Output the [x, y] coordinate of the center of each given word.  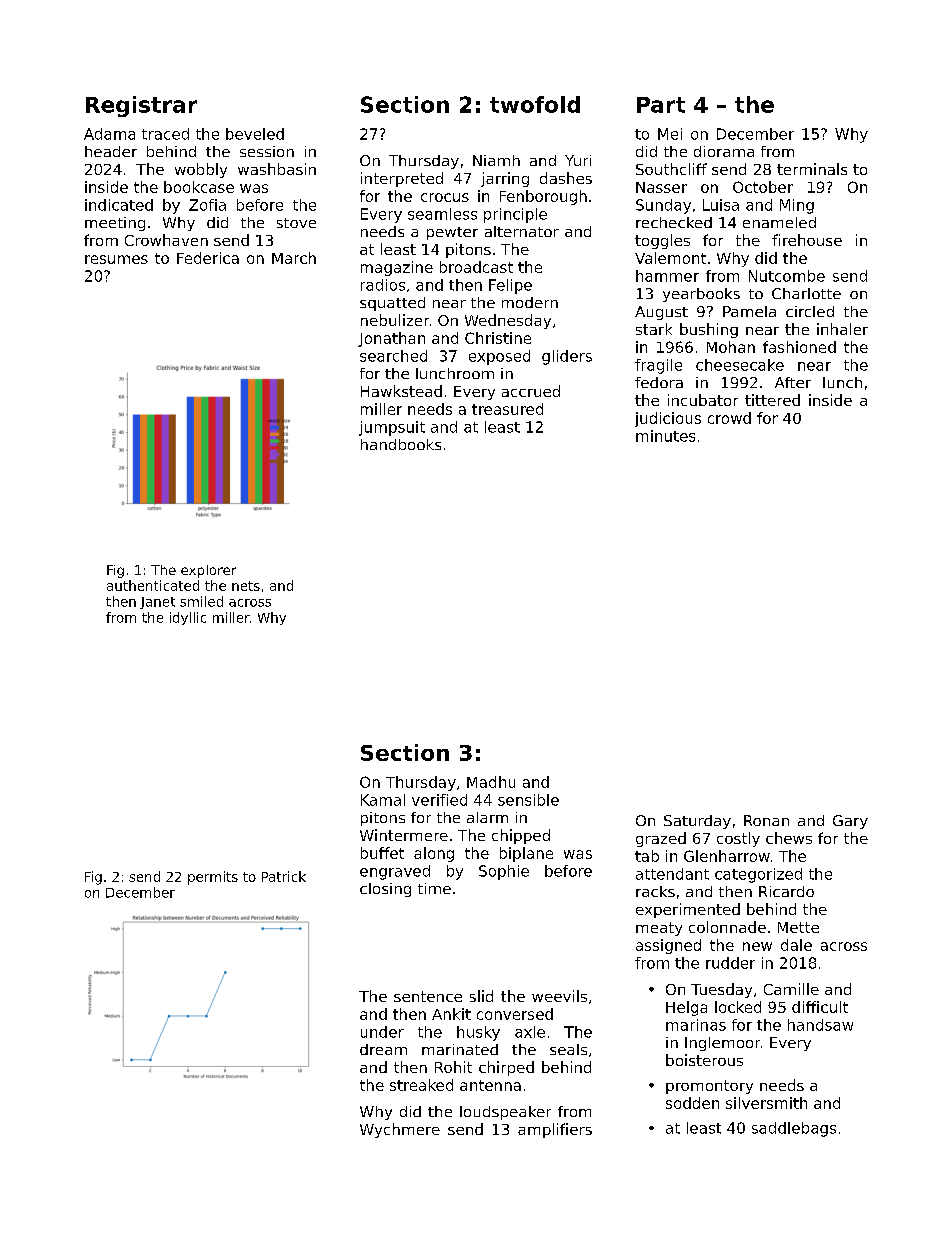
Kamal [383, 800]
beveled [255, 134]
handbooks [401, 444]
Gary [850, 822]
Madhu [491, 782]
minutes [665, 436]
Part [661, 105]
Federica [208, 258]
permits [213, 878]
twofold [535, 104]
